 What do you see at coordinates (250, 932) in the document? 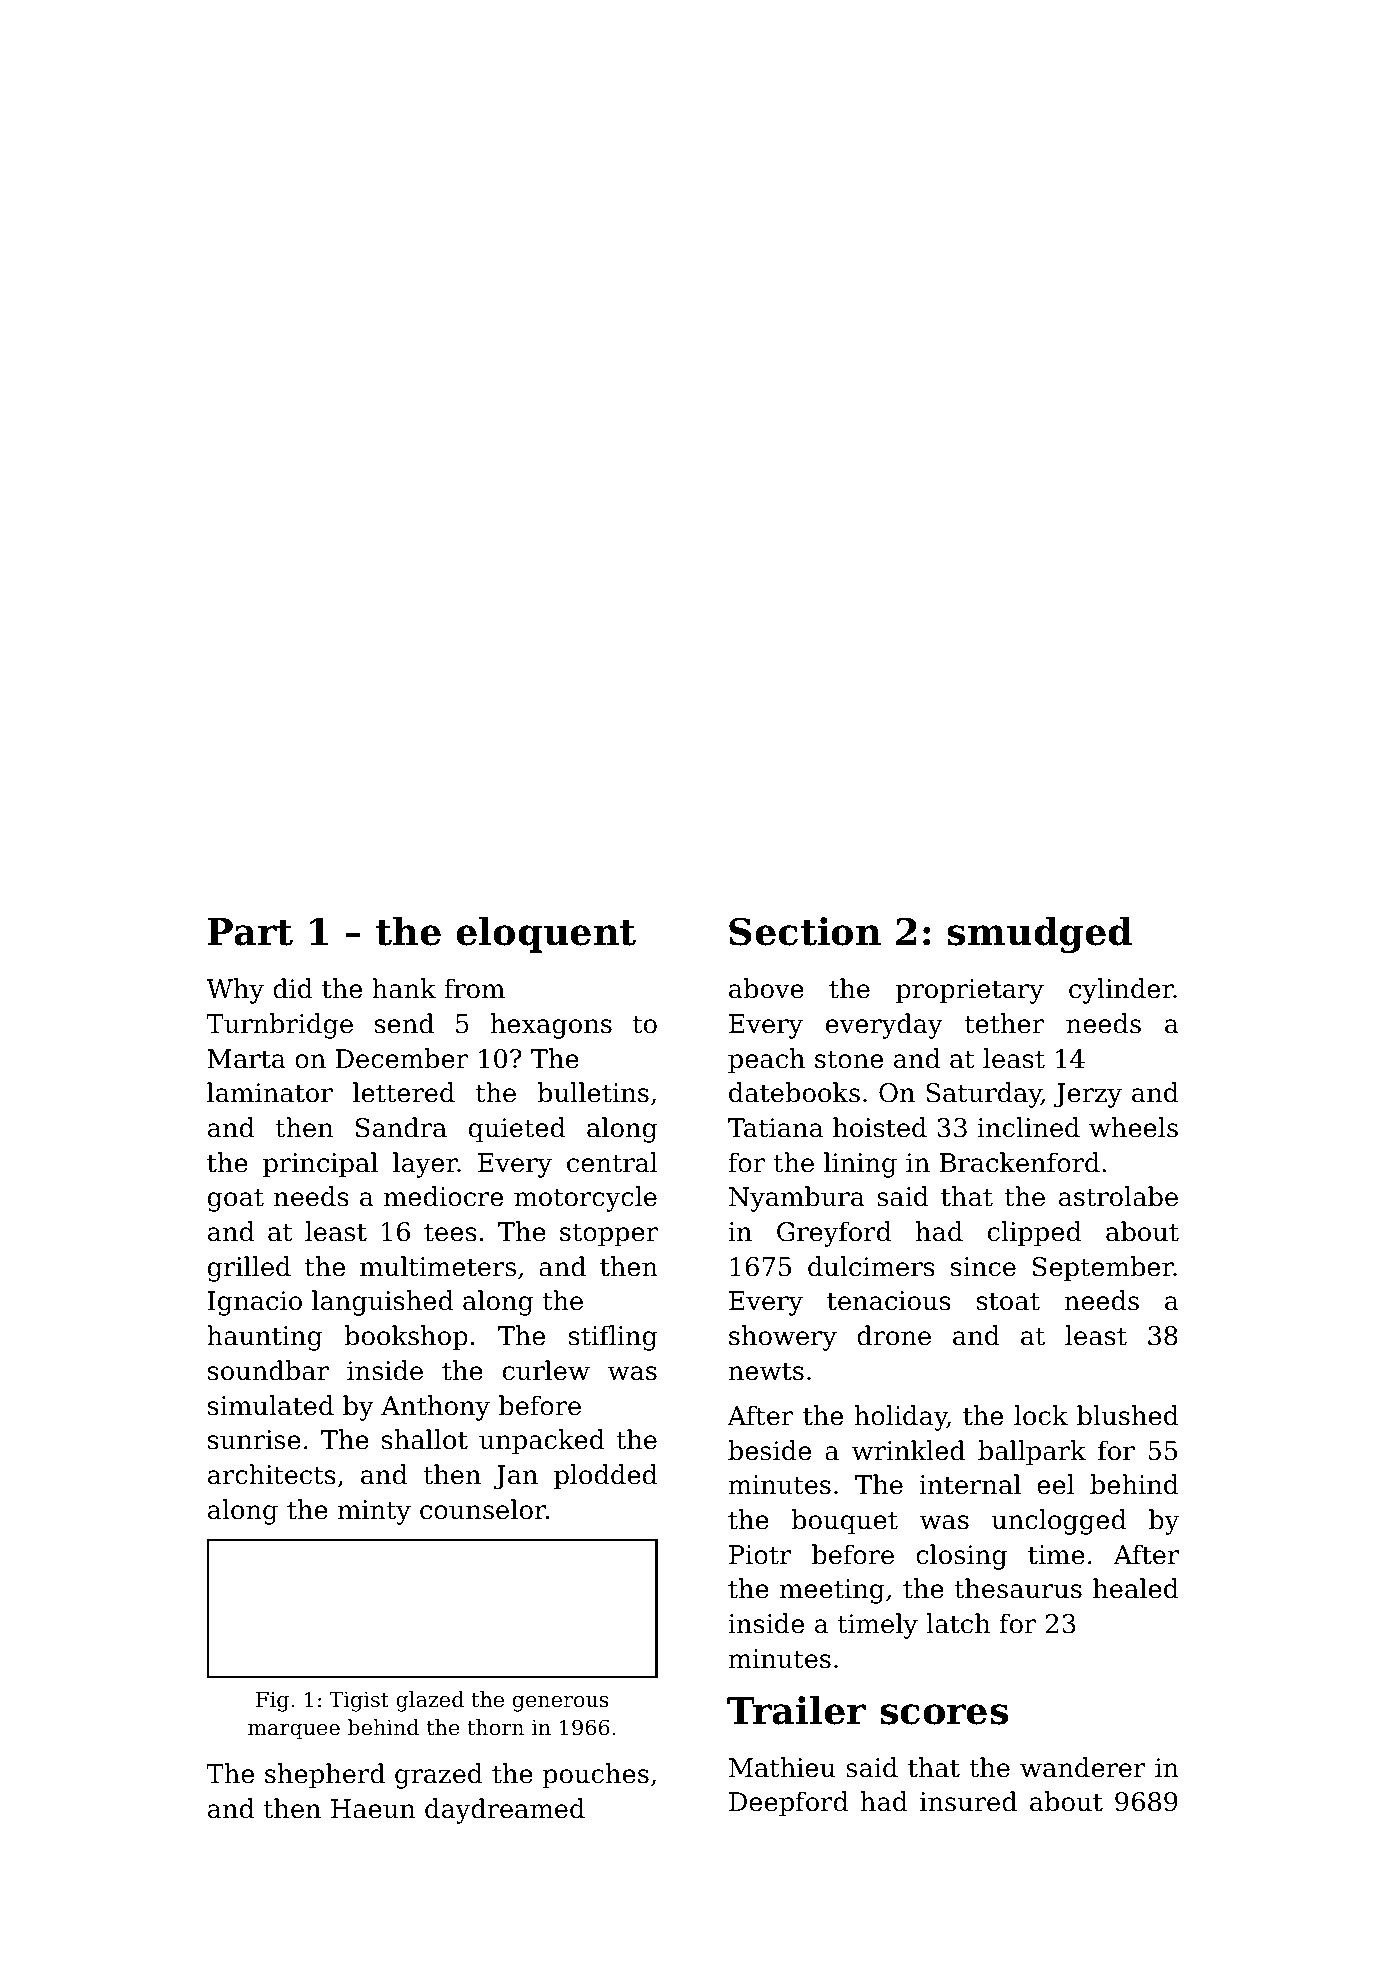
I see `Part` at bounding box center [250, 932].
